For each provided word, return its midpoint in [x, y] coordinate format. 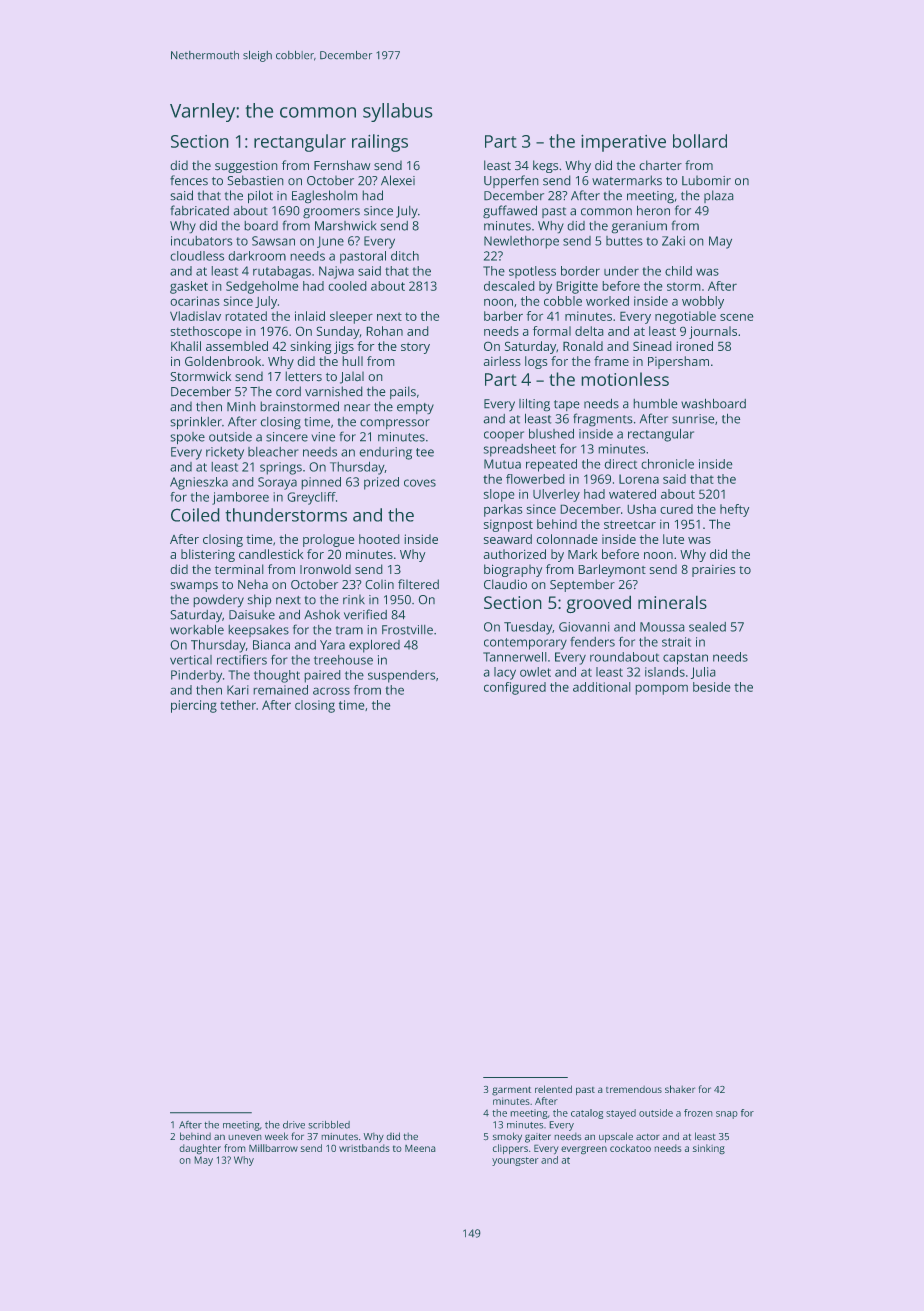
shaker [680, 1089]
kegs [545, 166]
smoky [507, 1137]
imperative [623, 143]
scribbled [329, 1125]
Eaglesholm [325, 197]
